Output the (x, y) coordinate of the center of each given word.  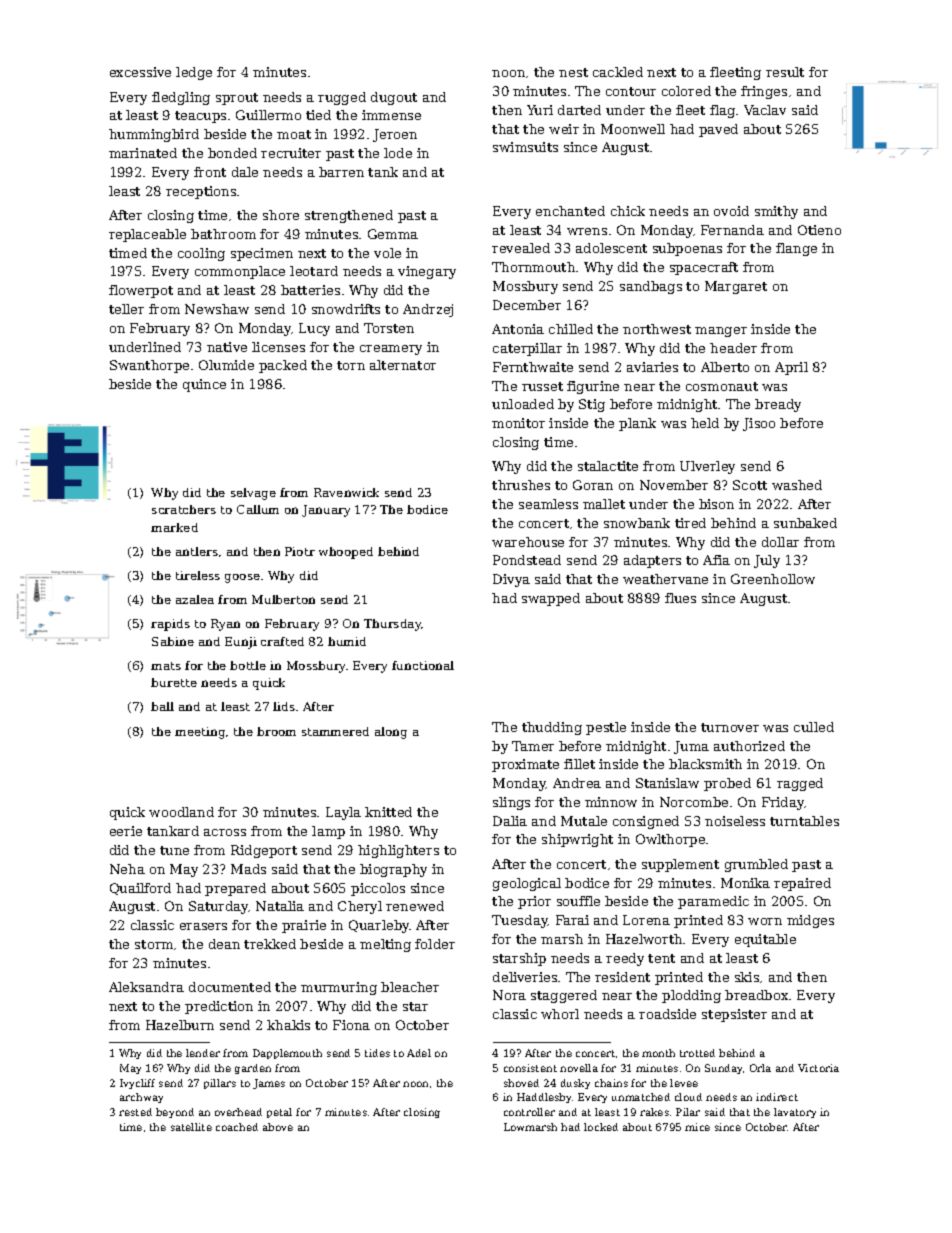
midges (810, 921)
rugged (342, 98)
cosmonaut (722, 386)
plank (637, 424)
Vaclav (765, 110)
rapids (170, 625)
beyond (175, 1113)
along (391, 733)
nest (573, 72)
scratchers (184, 509)
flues (680, 598)
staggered (564, 996)
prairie (304, 926)
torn (351, 365)
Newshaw (217, 309)
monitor (518, 423)
